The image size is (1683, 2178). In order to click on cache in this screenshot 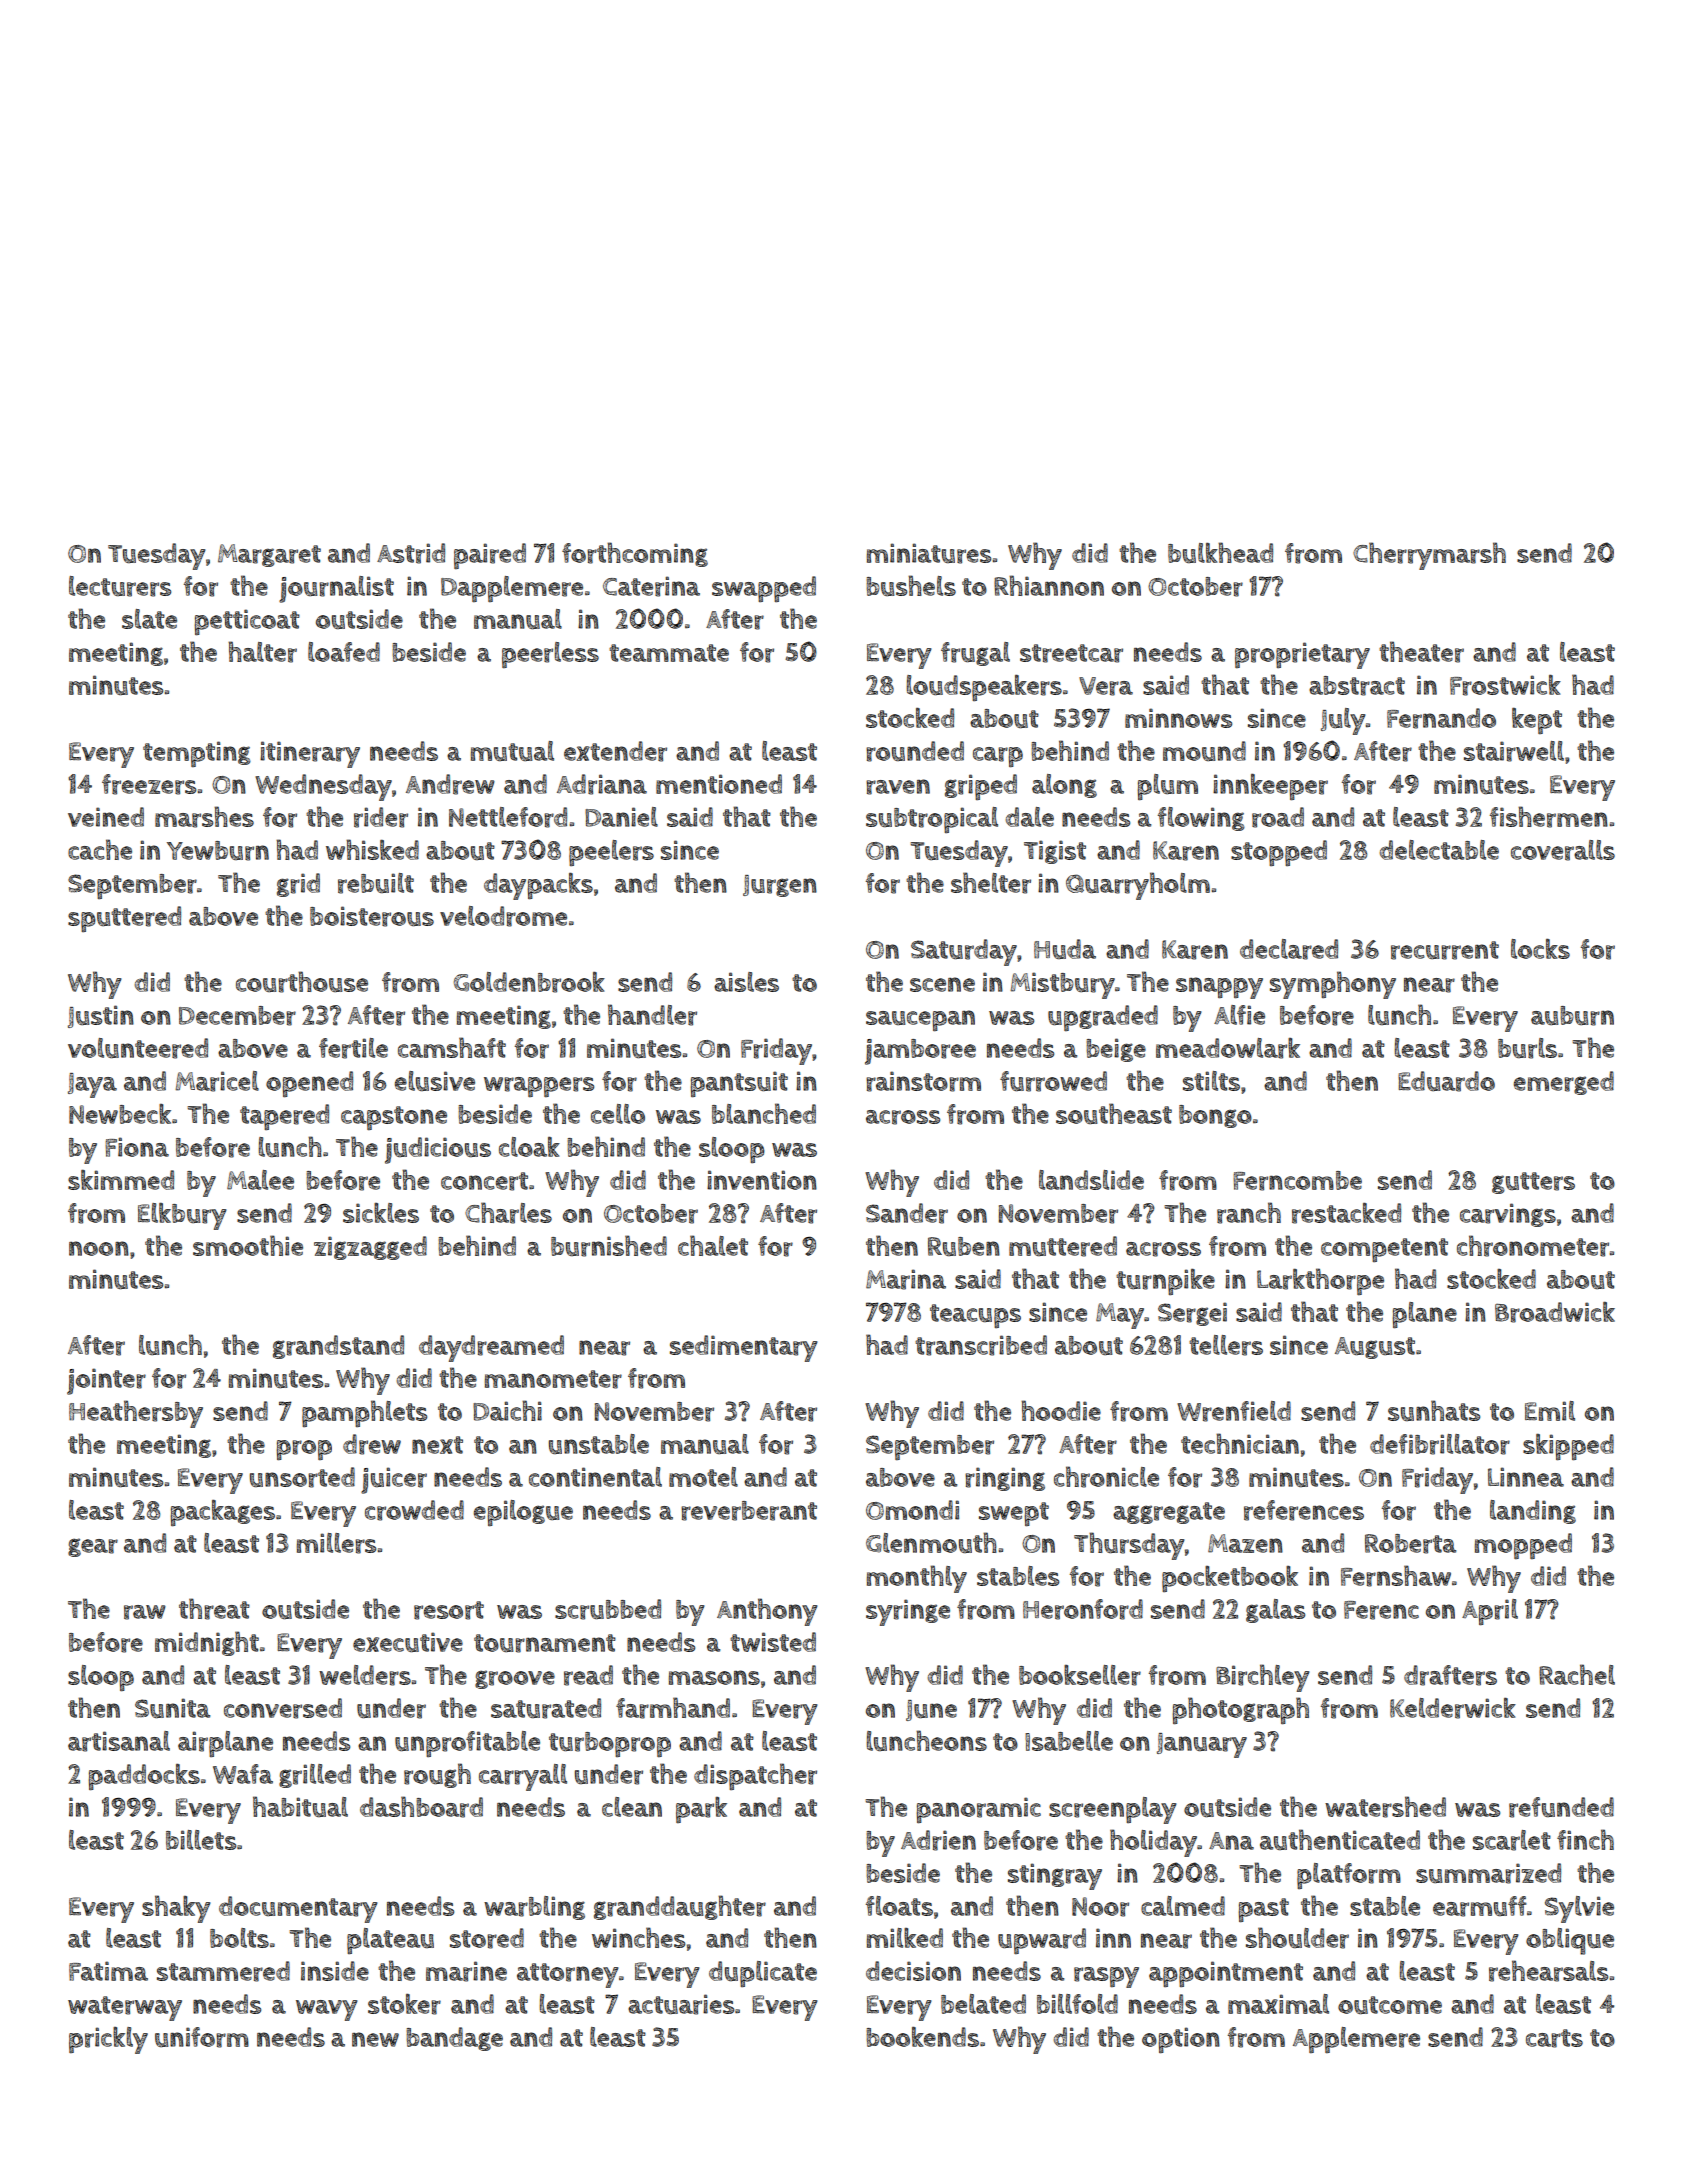, I will do `click(100, 849)`.
